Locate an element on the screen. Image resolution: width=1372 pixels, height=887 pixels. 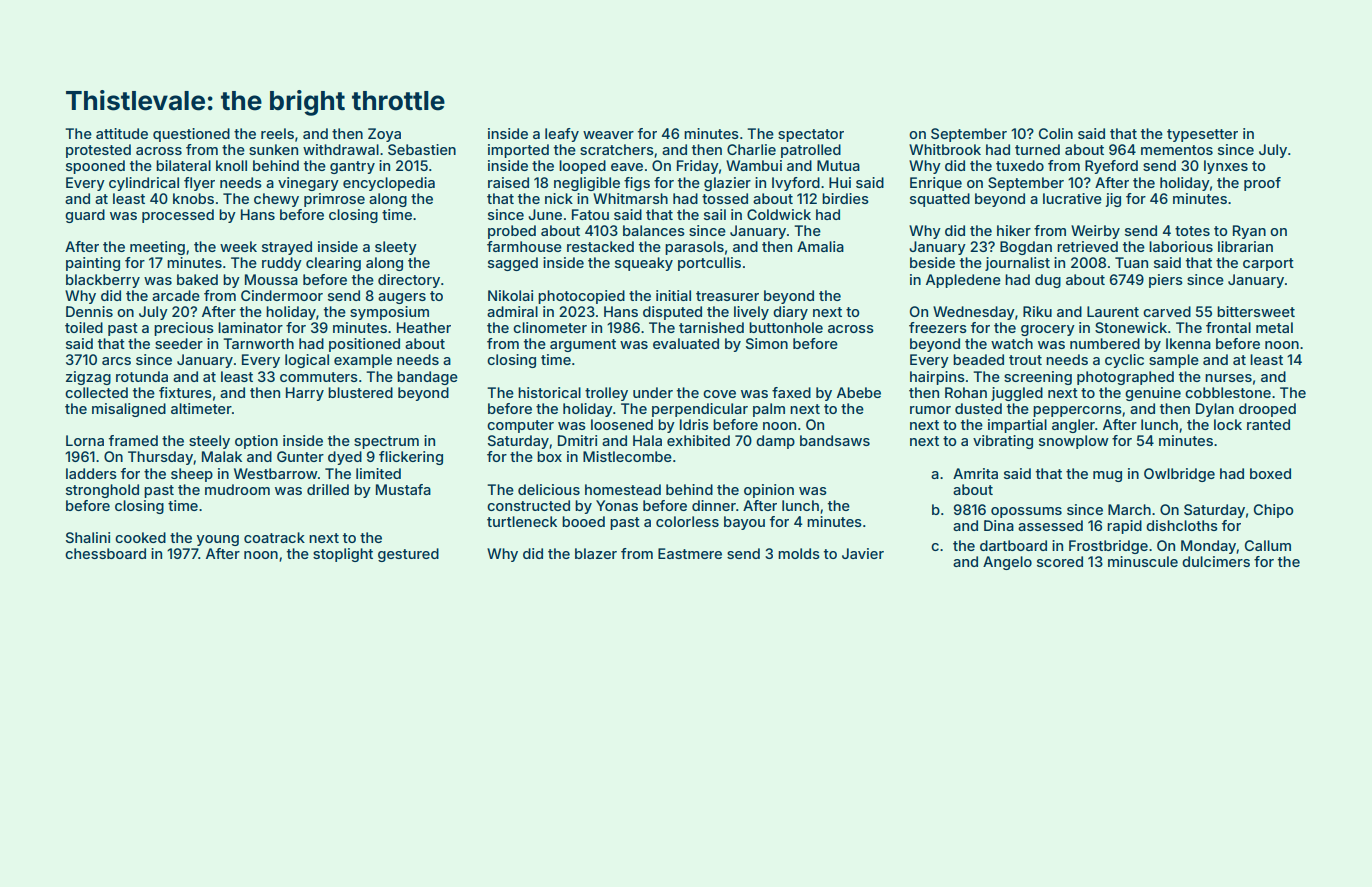
Riku is located at coordinates (1037, 311).
